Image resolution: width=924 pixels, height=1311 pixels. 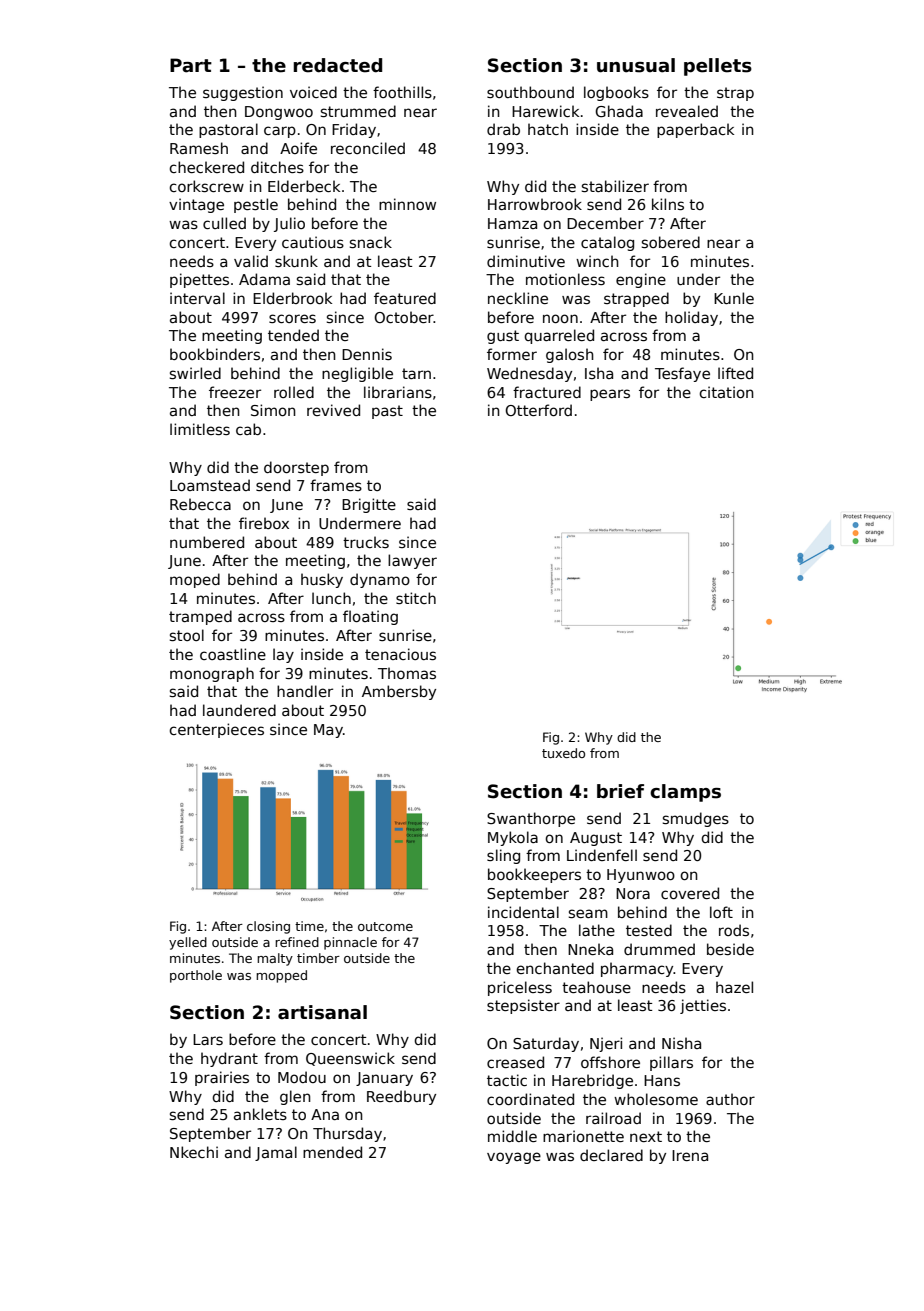 I want to click on porthole, so click(x=196, y=976).
